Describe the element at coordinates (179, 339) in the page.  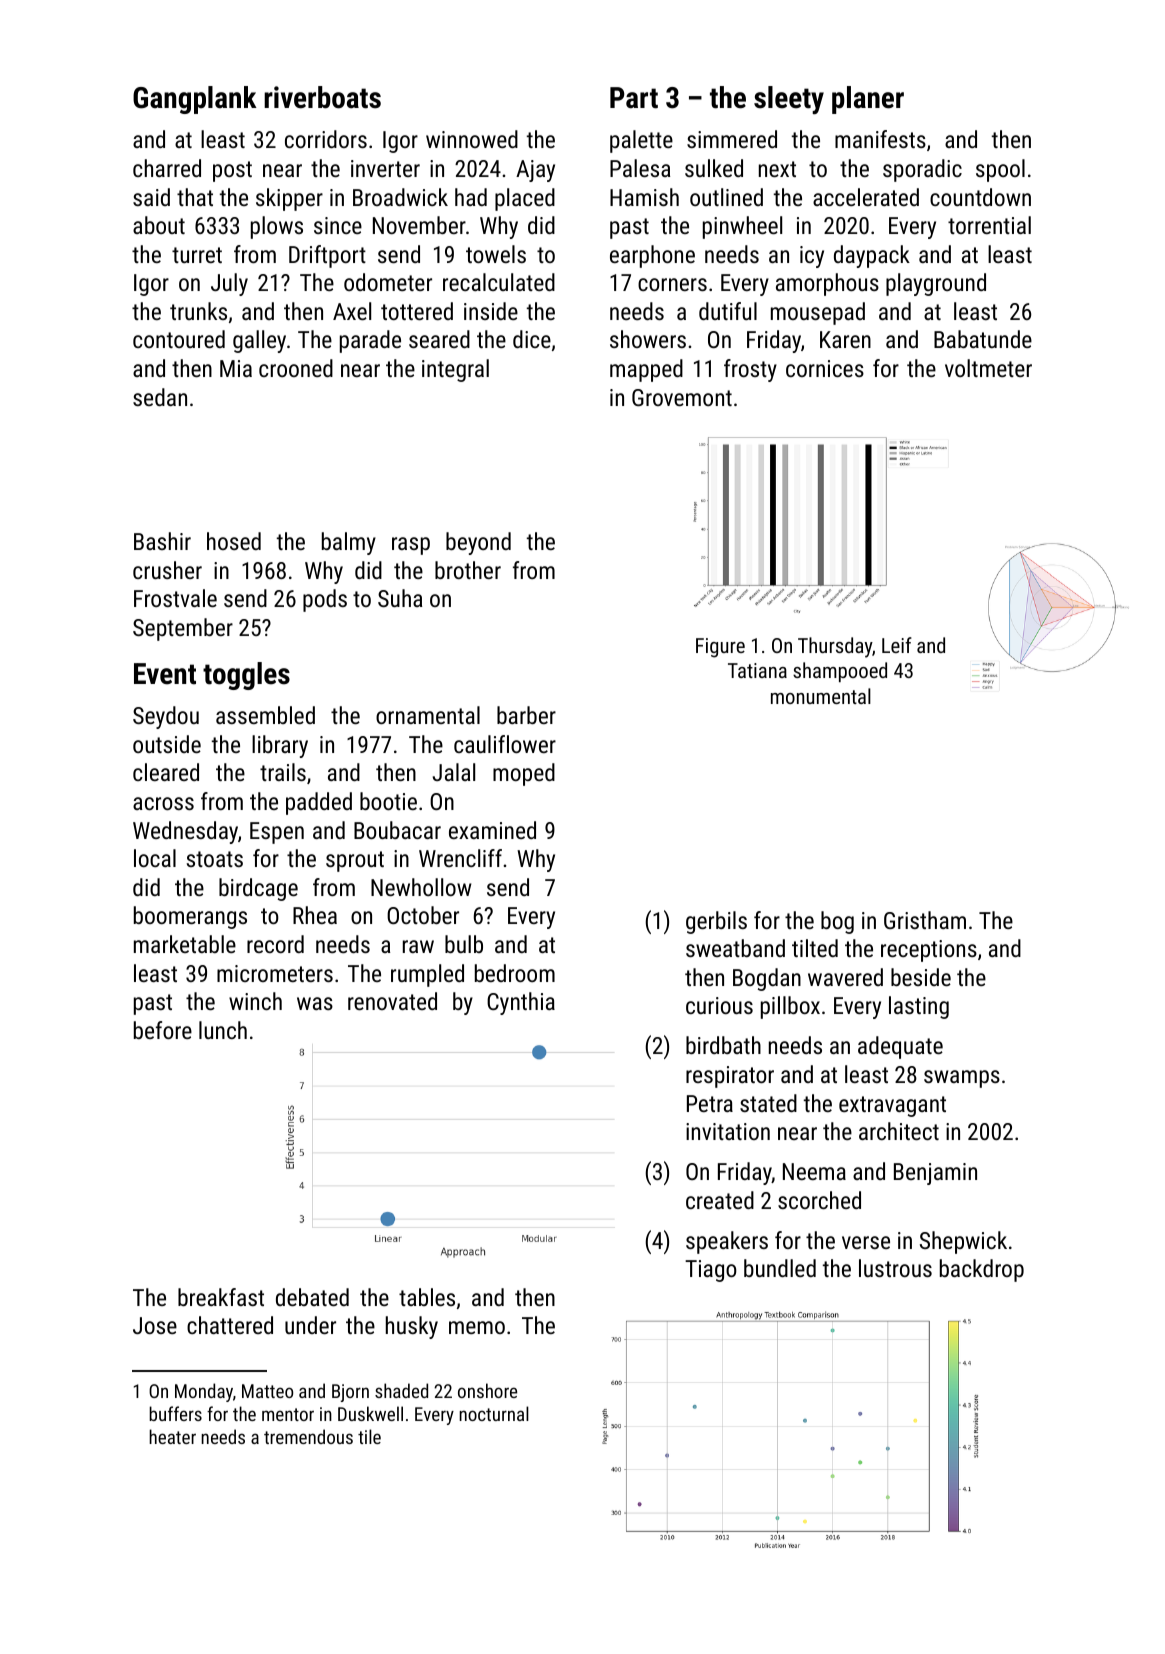
I see `contoured` at that location.
